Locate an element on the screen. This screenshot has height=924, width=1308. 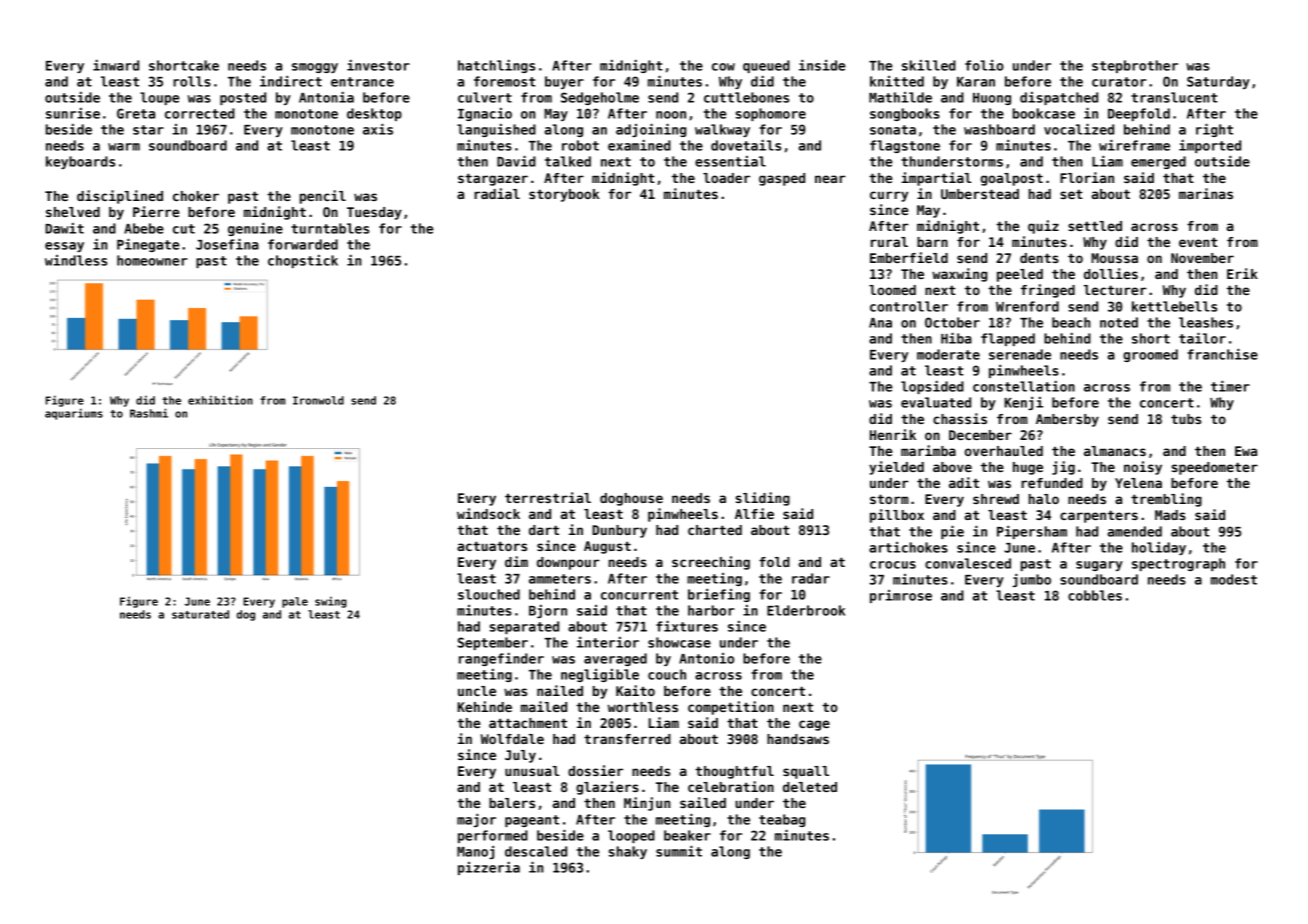
cage is located at coordinates (814, 725).
